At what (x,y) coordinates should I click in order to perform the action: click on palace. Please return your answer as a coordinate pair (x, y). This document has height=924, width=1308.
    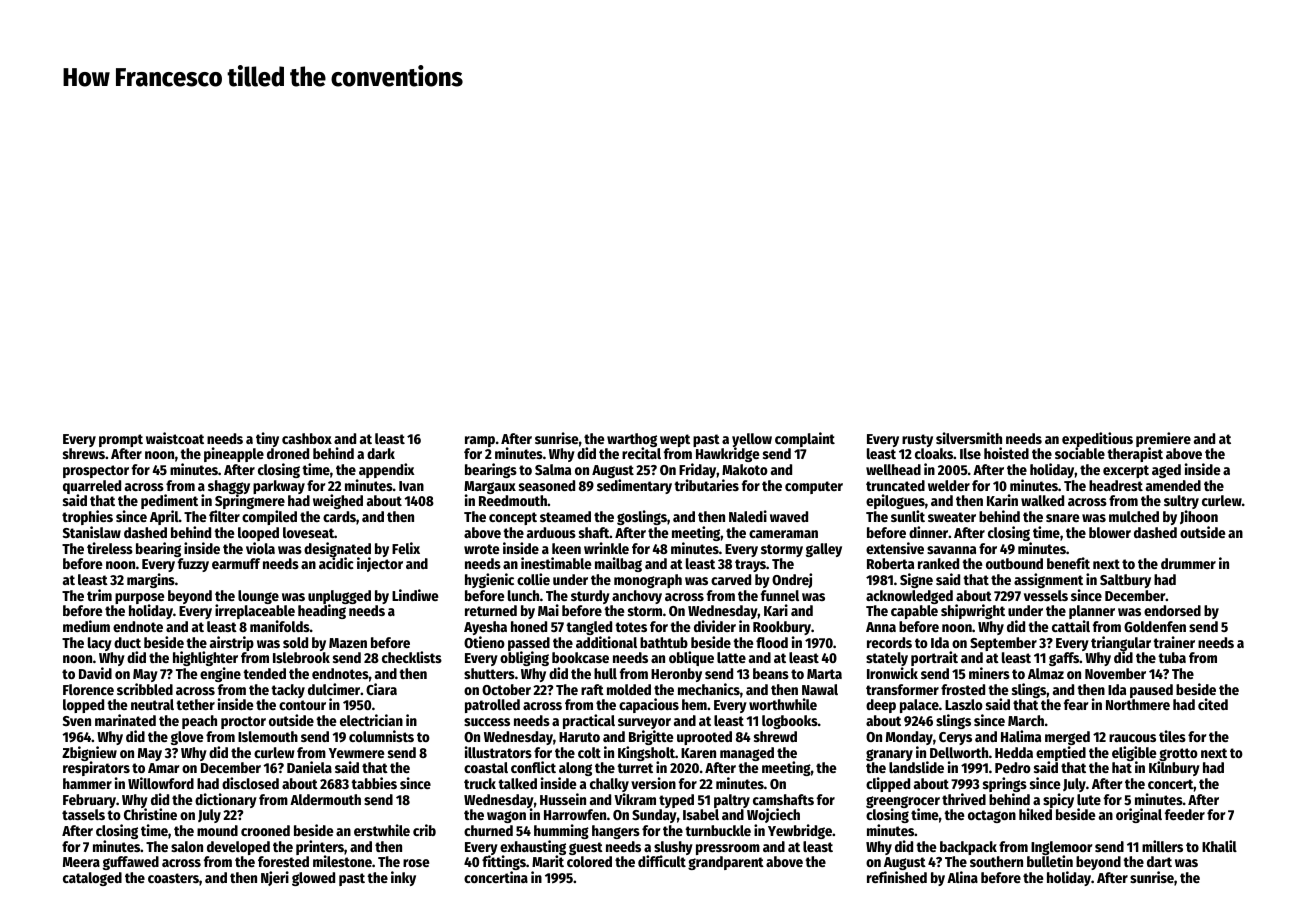
    Looking at the image, I should click on (919, 706).
